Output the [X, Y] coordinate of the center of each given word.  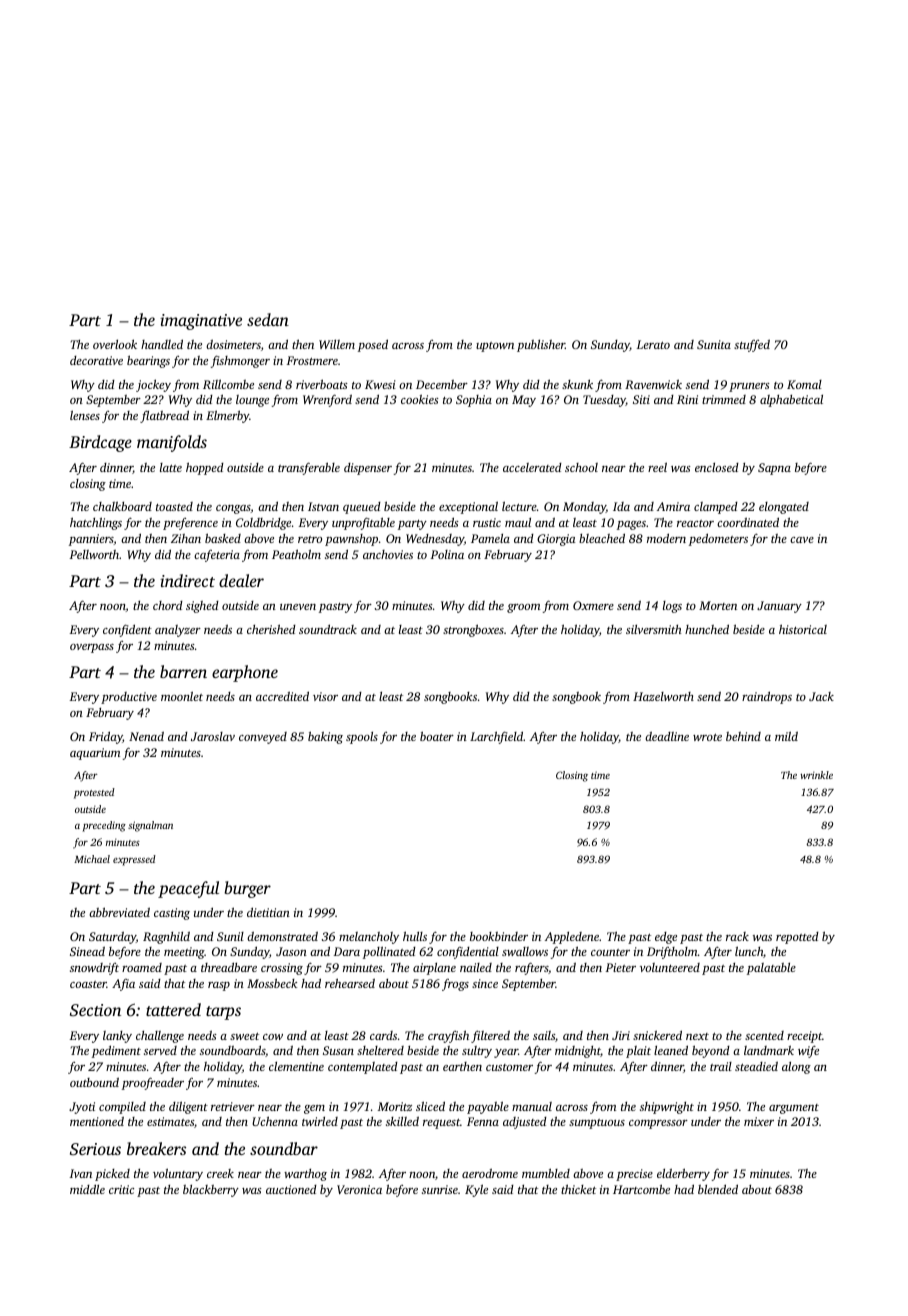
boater [437, 736]
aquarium [95, 754]
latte [171, 467]
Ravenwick [653, 384]
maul [518, 522]
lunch [749, 951]
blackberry [211, 1191]
